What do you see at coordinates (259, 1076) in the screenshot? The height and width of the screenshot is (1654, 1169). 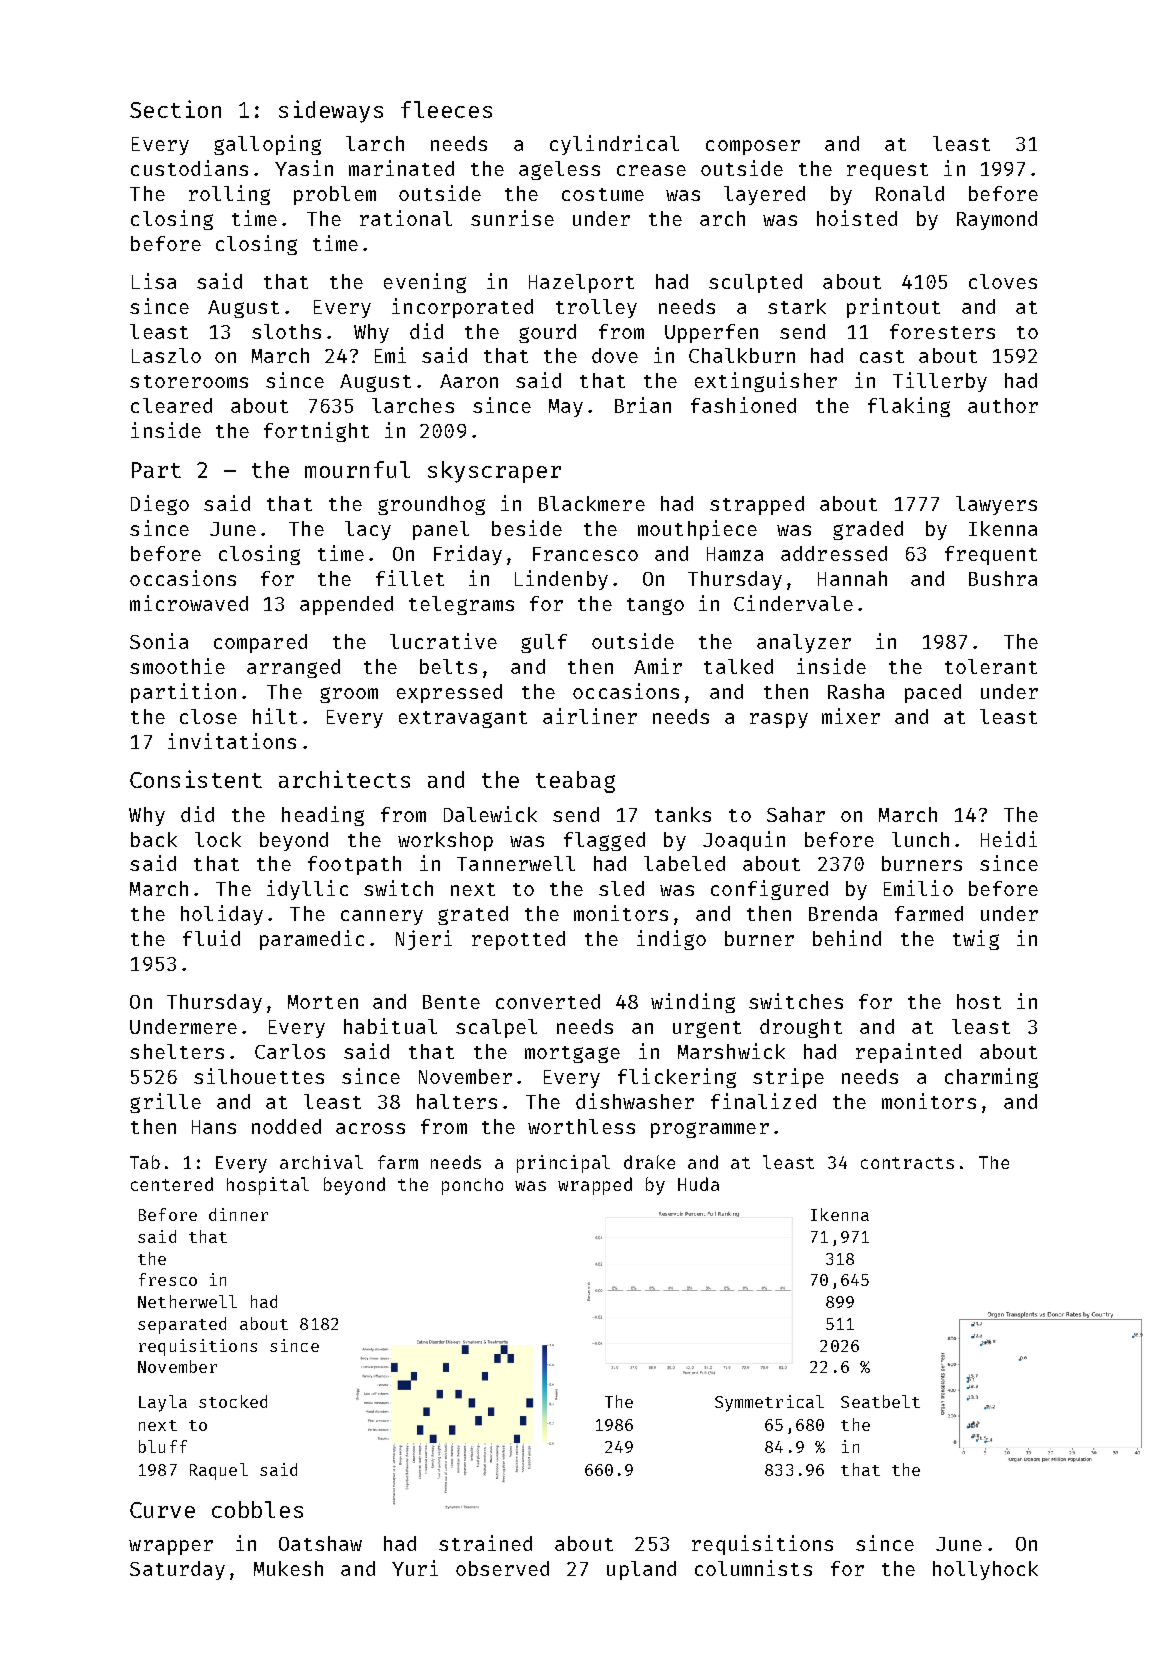 I see `silhouettes` at bounding box center [259, 1076].
